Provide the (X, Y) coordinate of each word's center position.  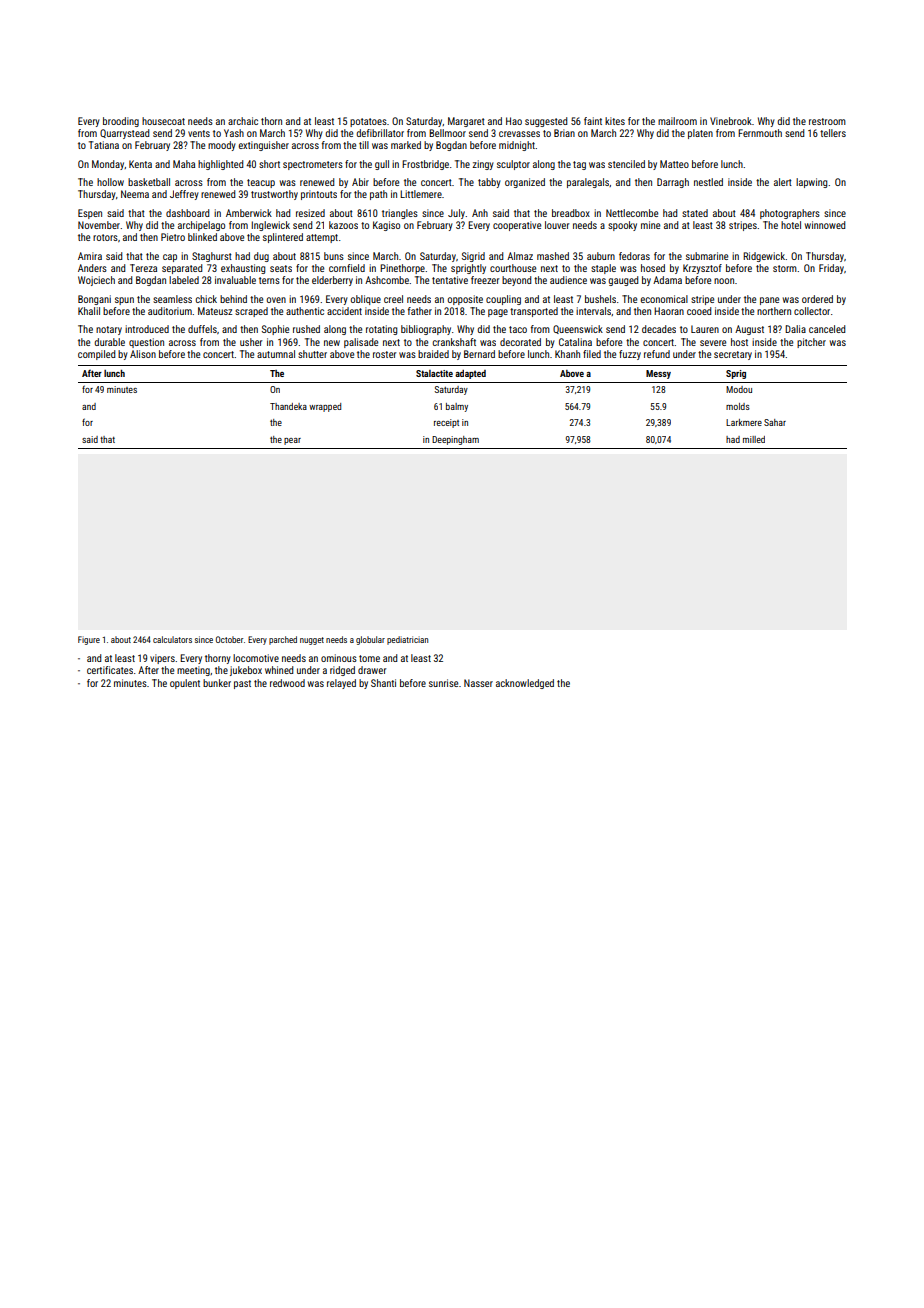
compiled (96, 355)
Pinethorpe (402, 269)
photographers (790, 214)
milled (754, 439)
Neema (135, 194)
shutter (312, 354)
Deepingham (455, 440)
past (242, 684)
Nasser (478, 683)
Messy (658, 374)
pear (292, 441)
